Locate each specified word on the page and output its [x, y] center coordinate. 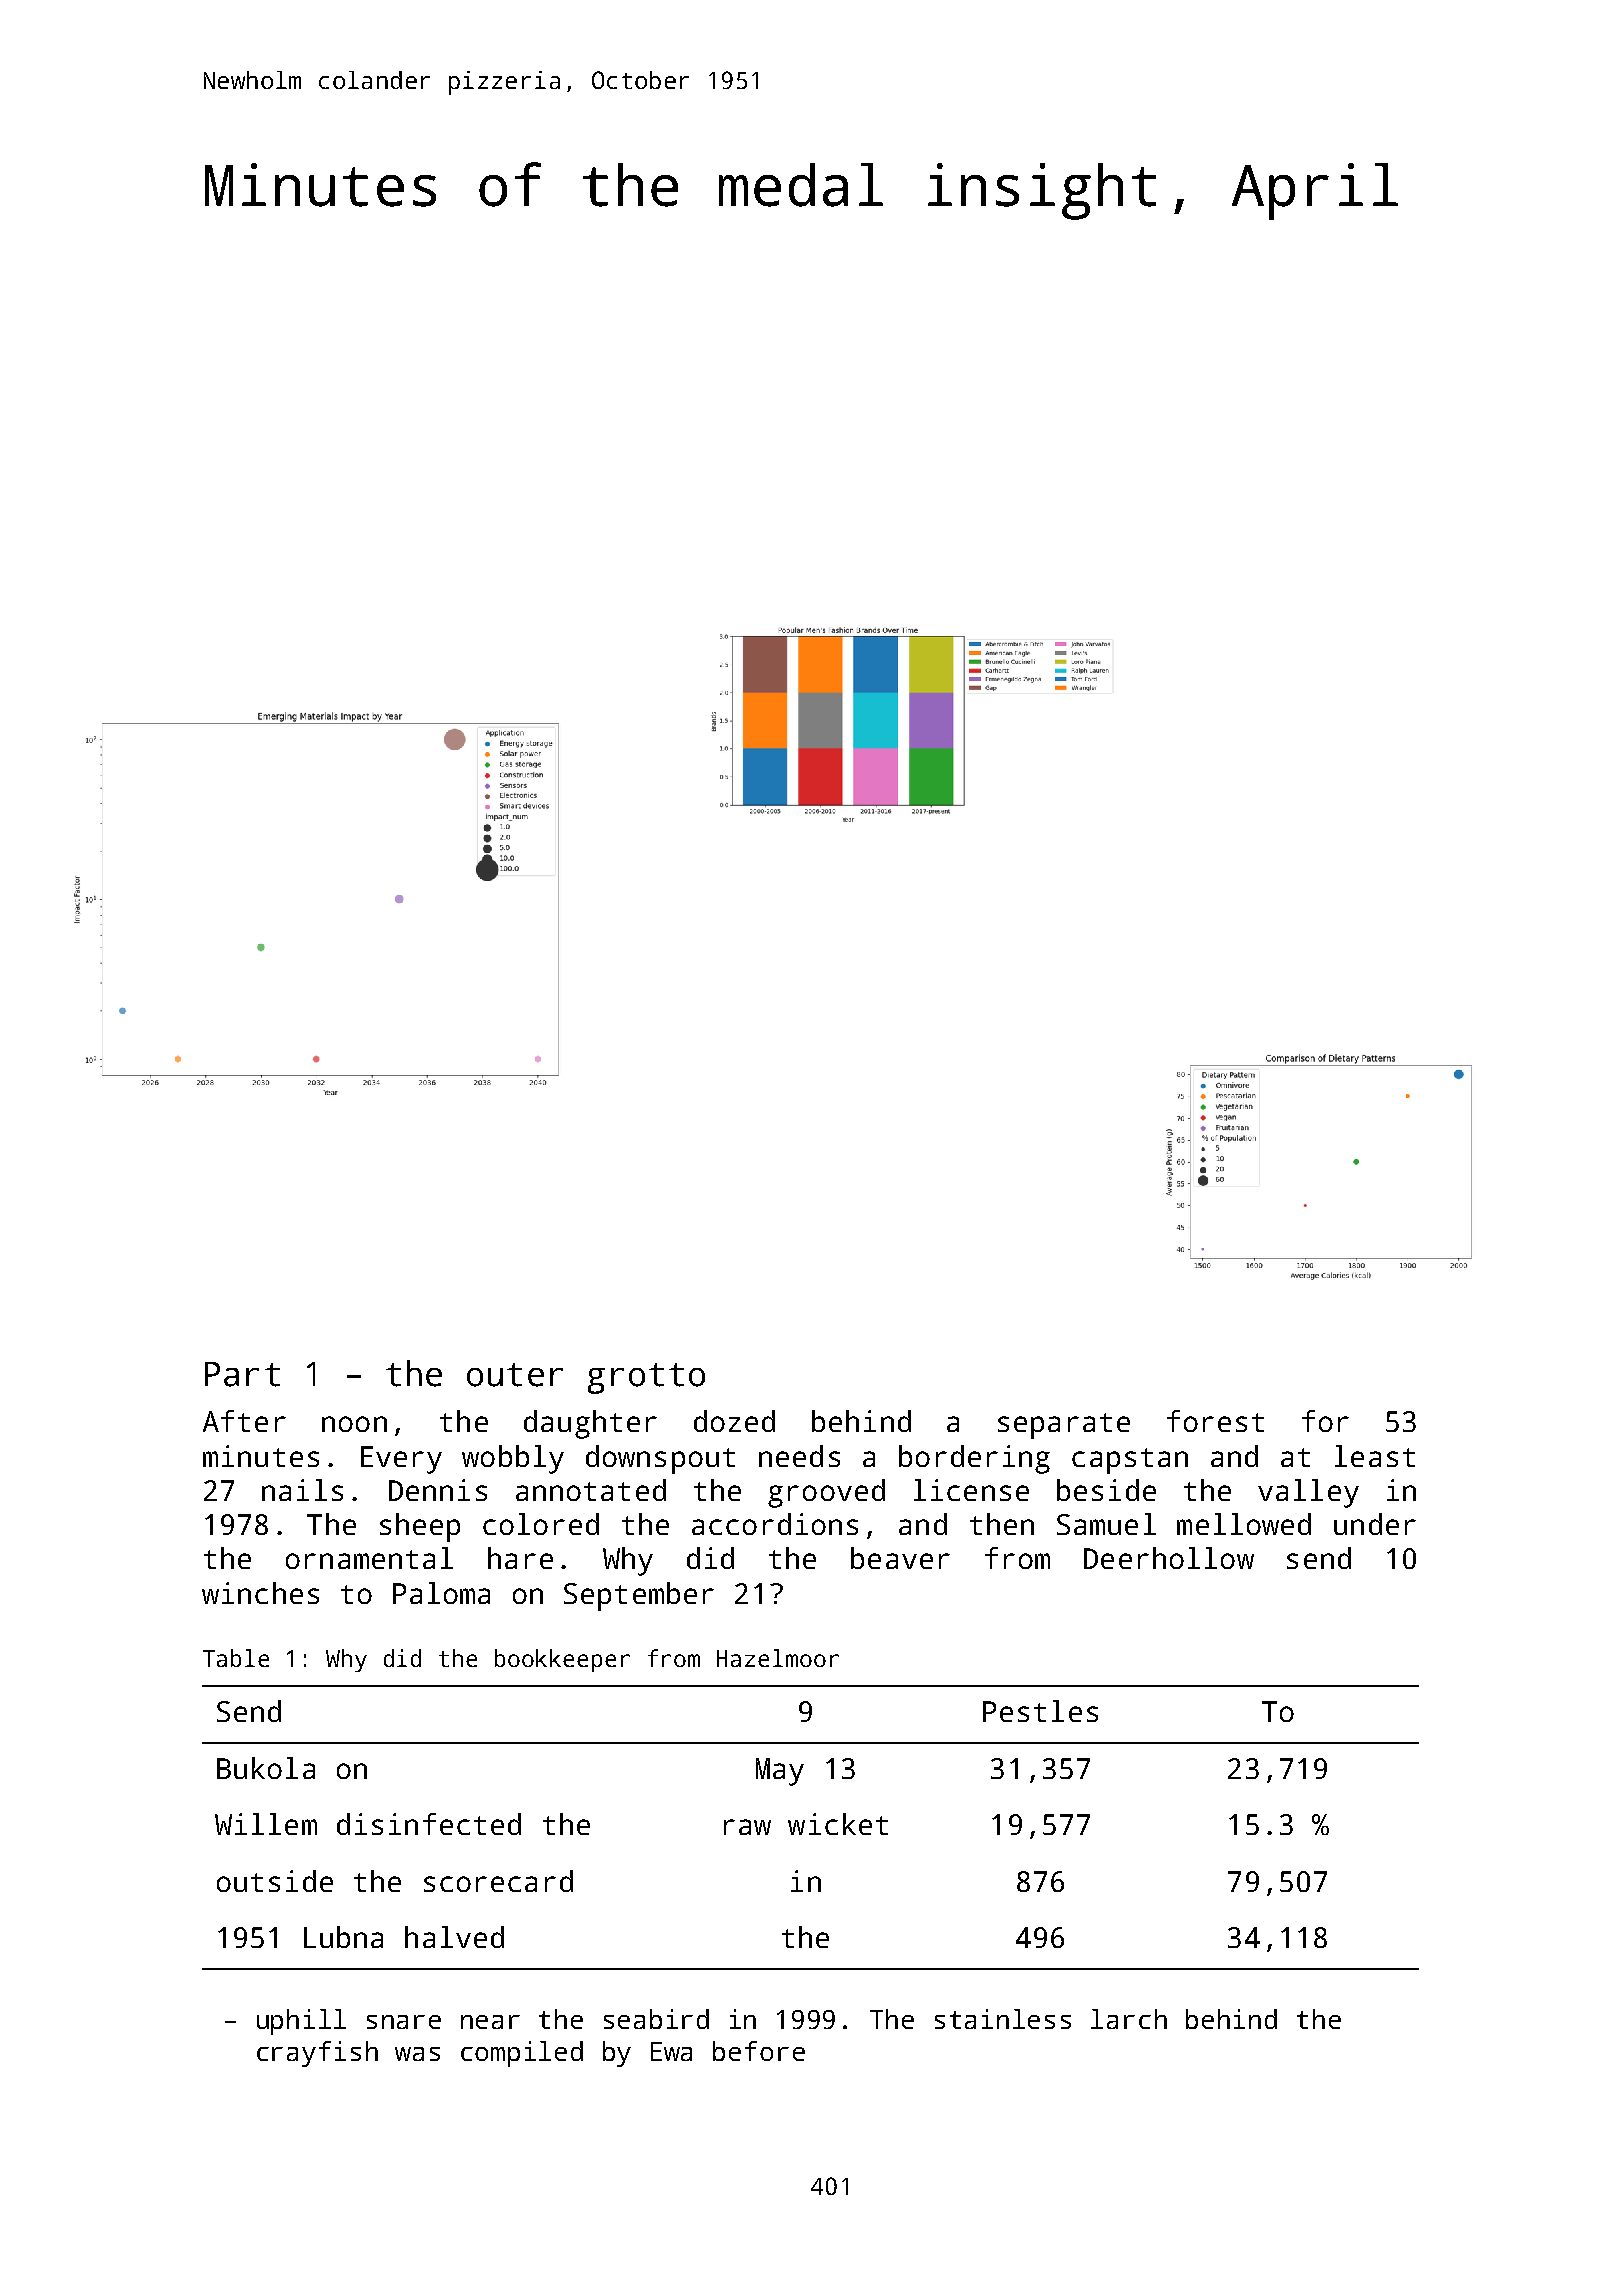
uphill [301, 2022]
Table [236, 1658]
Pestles [1040, 1711]
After [244, 1421]
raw [747, 1827]
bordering [974, 1459]
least [1375, 1456]
